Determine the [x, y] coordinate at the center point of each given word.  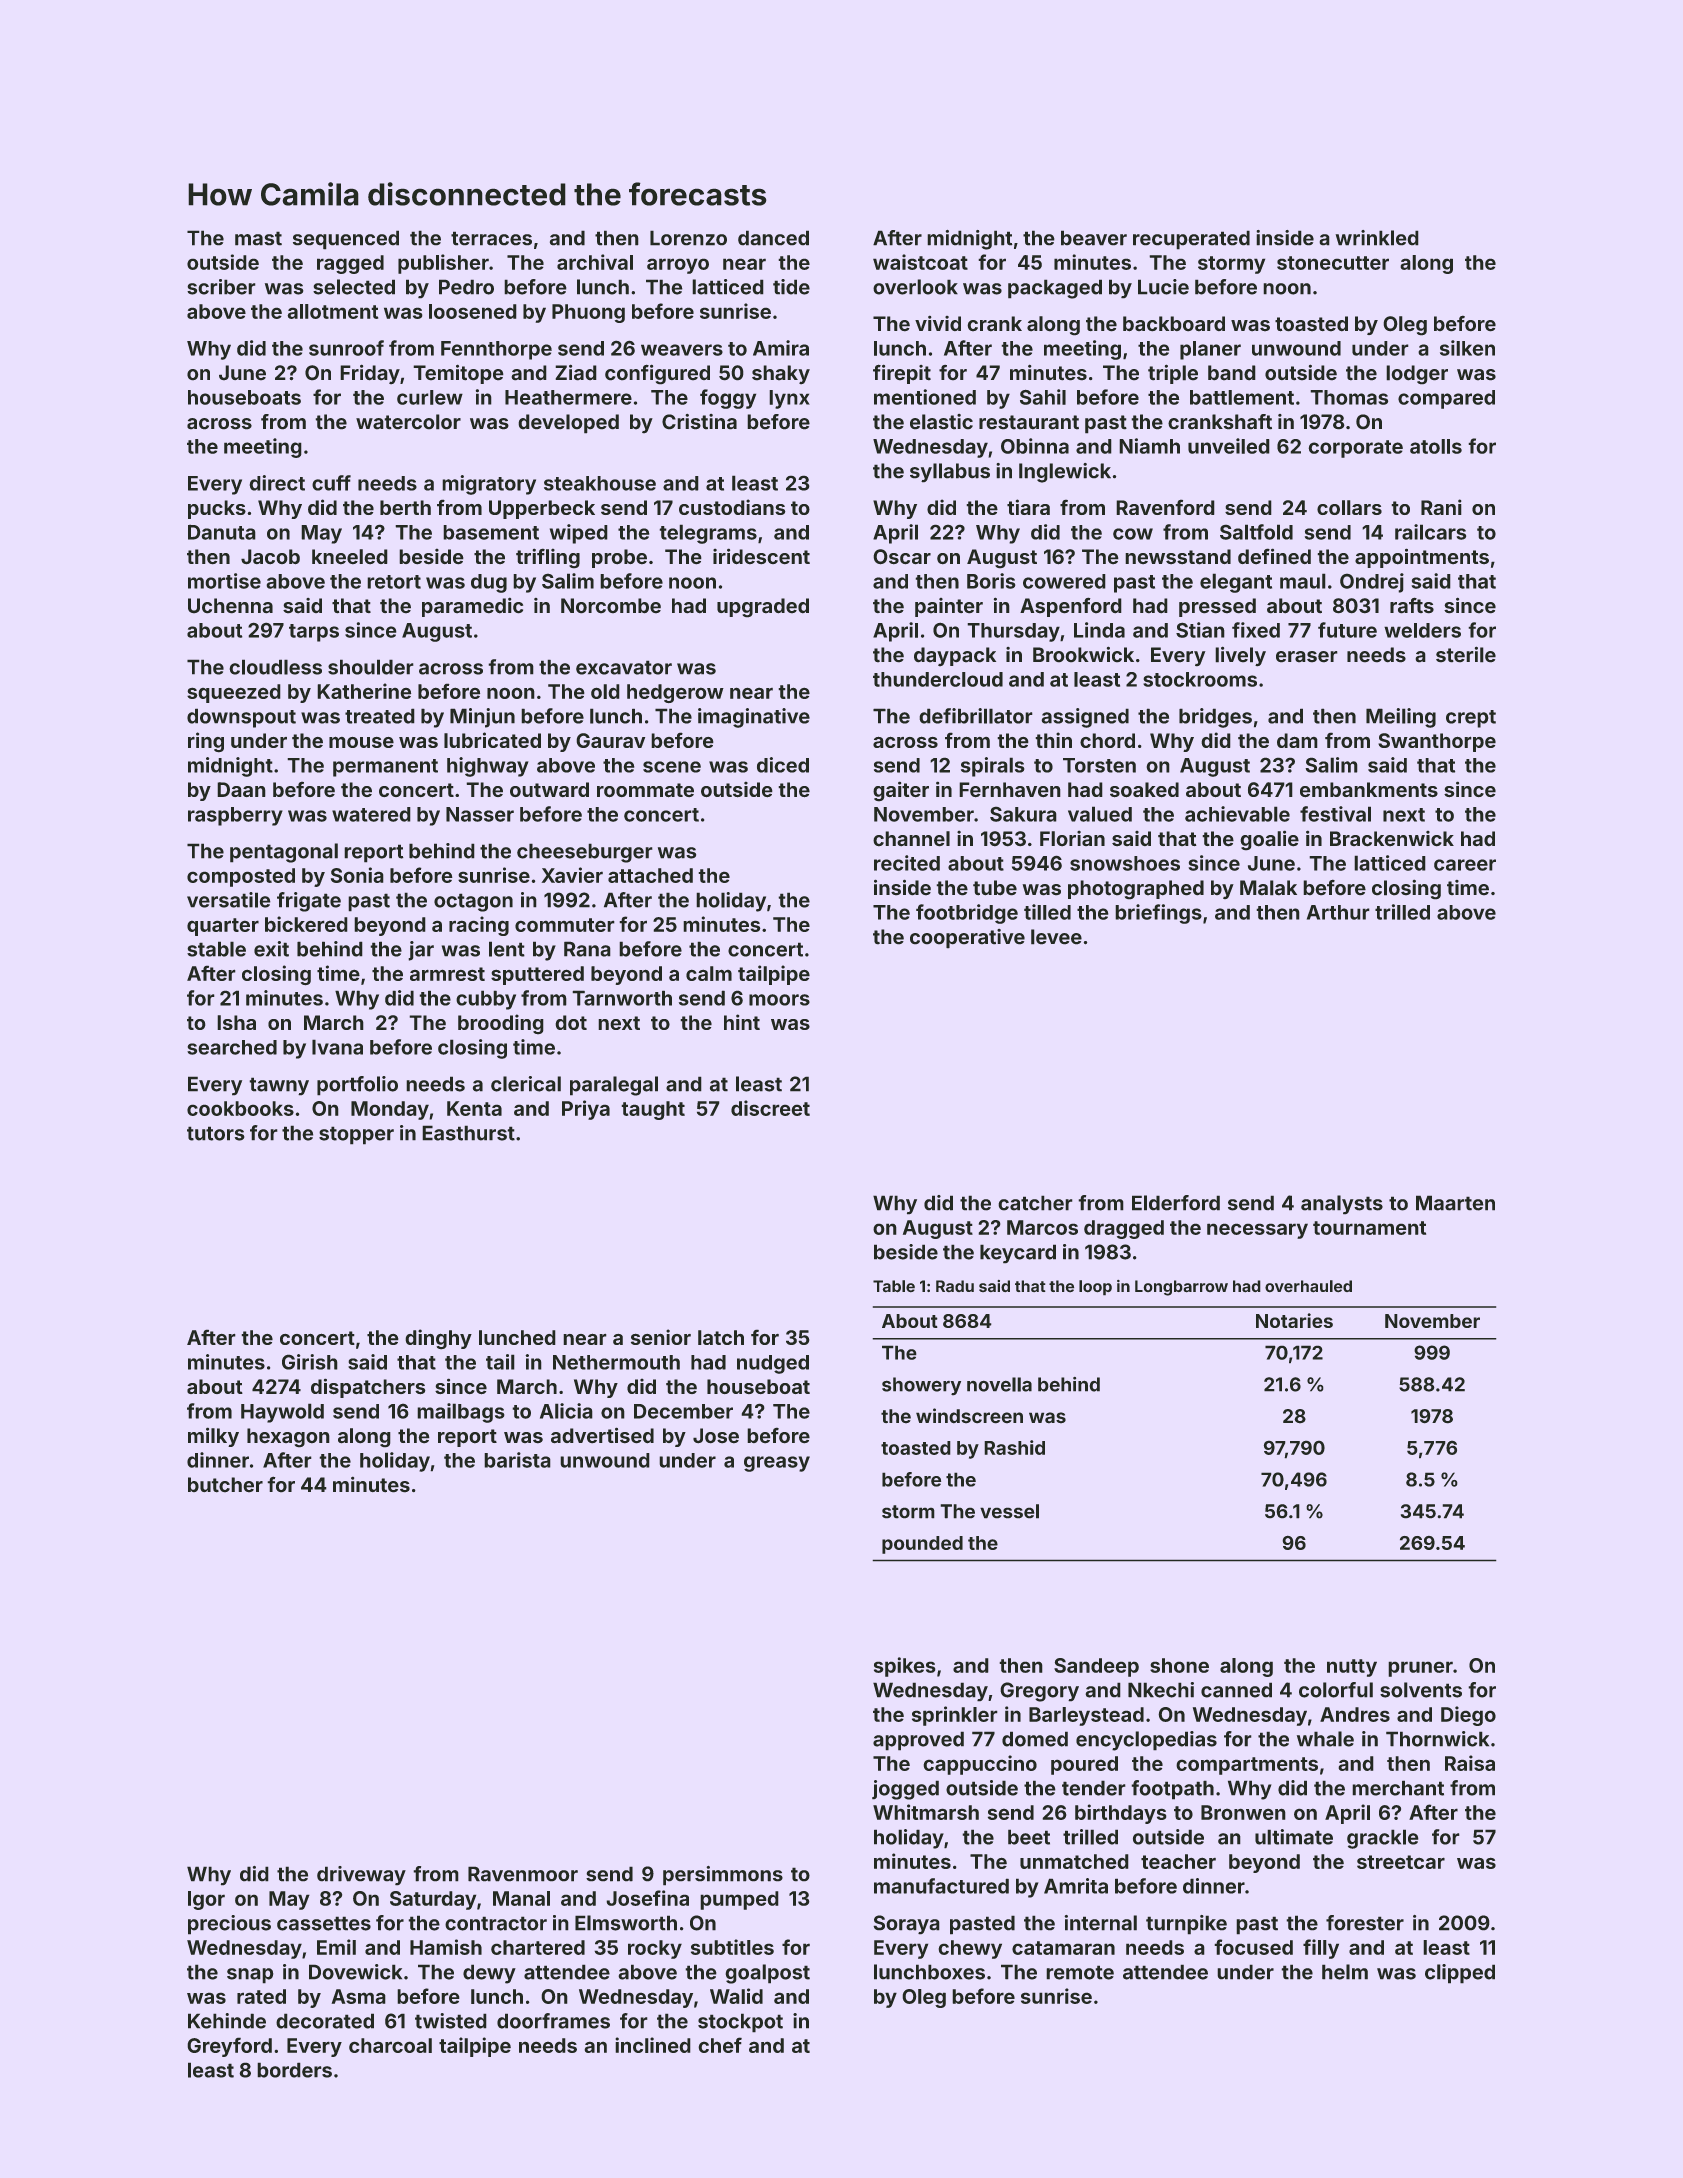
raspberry [235, 816]
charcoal [390, 2045]
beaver [1094, 238]
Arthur [1338, 912]
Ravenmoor [523, 1874]
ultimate [1294, 1837]
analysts [1342, 1205]
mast [258, 238]
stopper [356, 1135]
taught [653, 1110]
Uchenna [230, 606]
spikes [905, 1667]
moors [779, 1000]
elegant [1236, 583]
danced [773, 238]
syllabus [950, 473]
